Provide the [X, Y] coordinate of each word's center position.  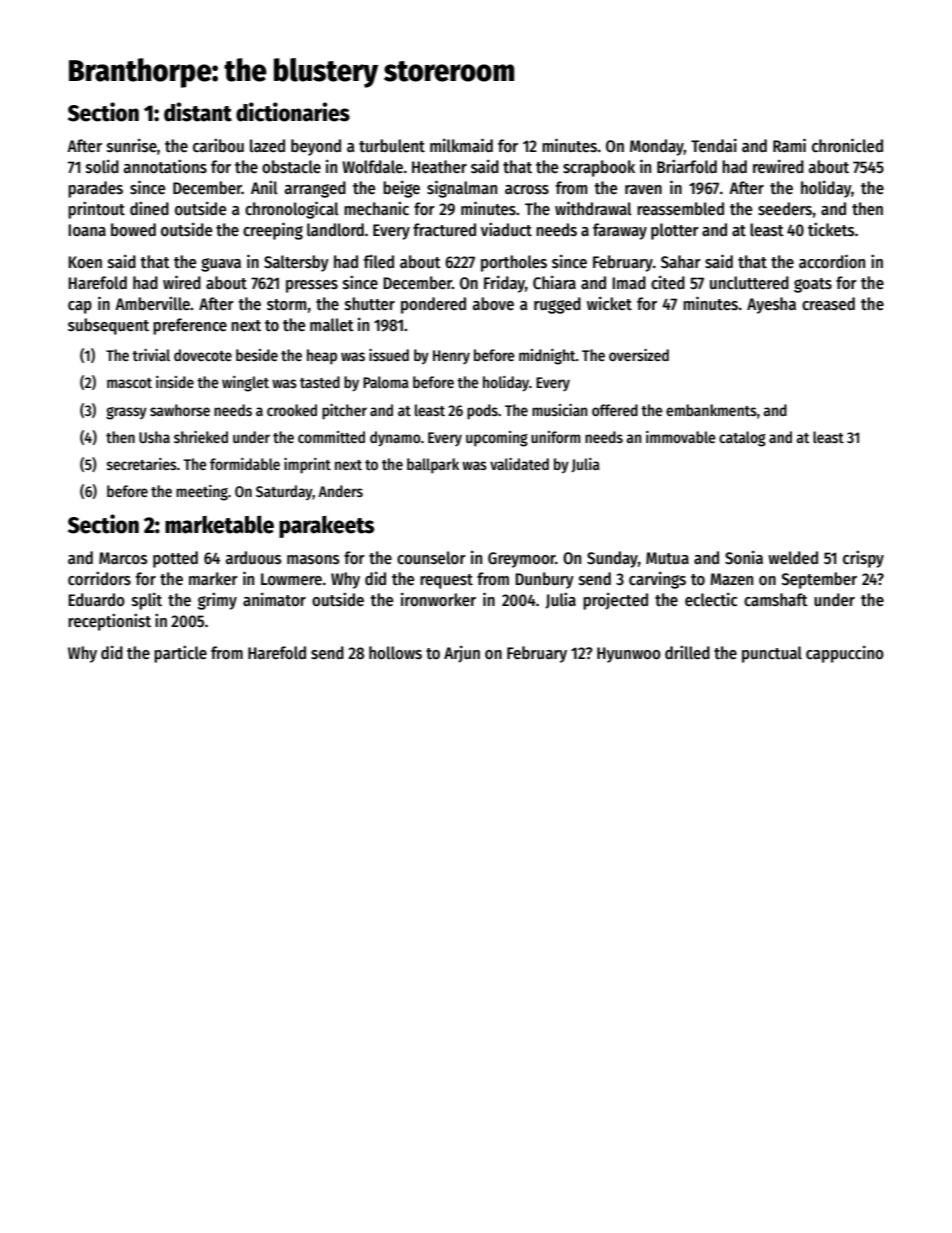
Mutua [667, 558]
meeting [202, 493]
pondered [433, 305]
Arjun [462, 654]
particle [180, 654]
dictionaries [293, 112]
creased [828, 304]
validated [519, 464]
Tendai [714, 145]
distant [198, 112]
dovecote [203, 355]
